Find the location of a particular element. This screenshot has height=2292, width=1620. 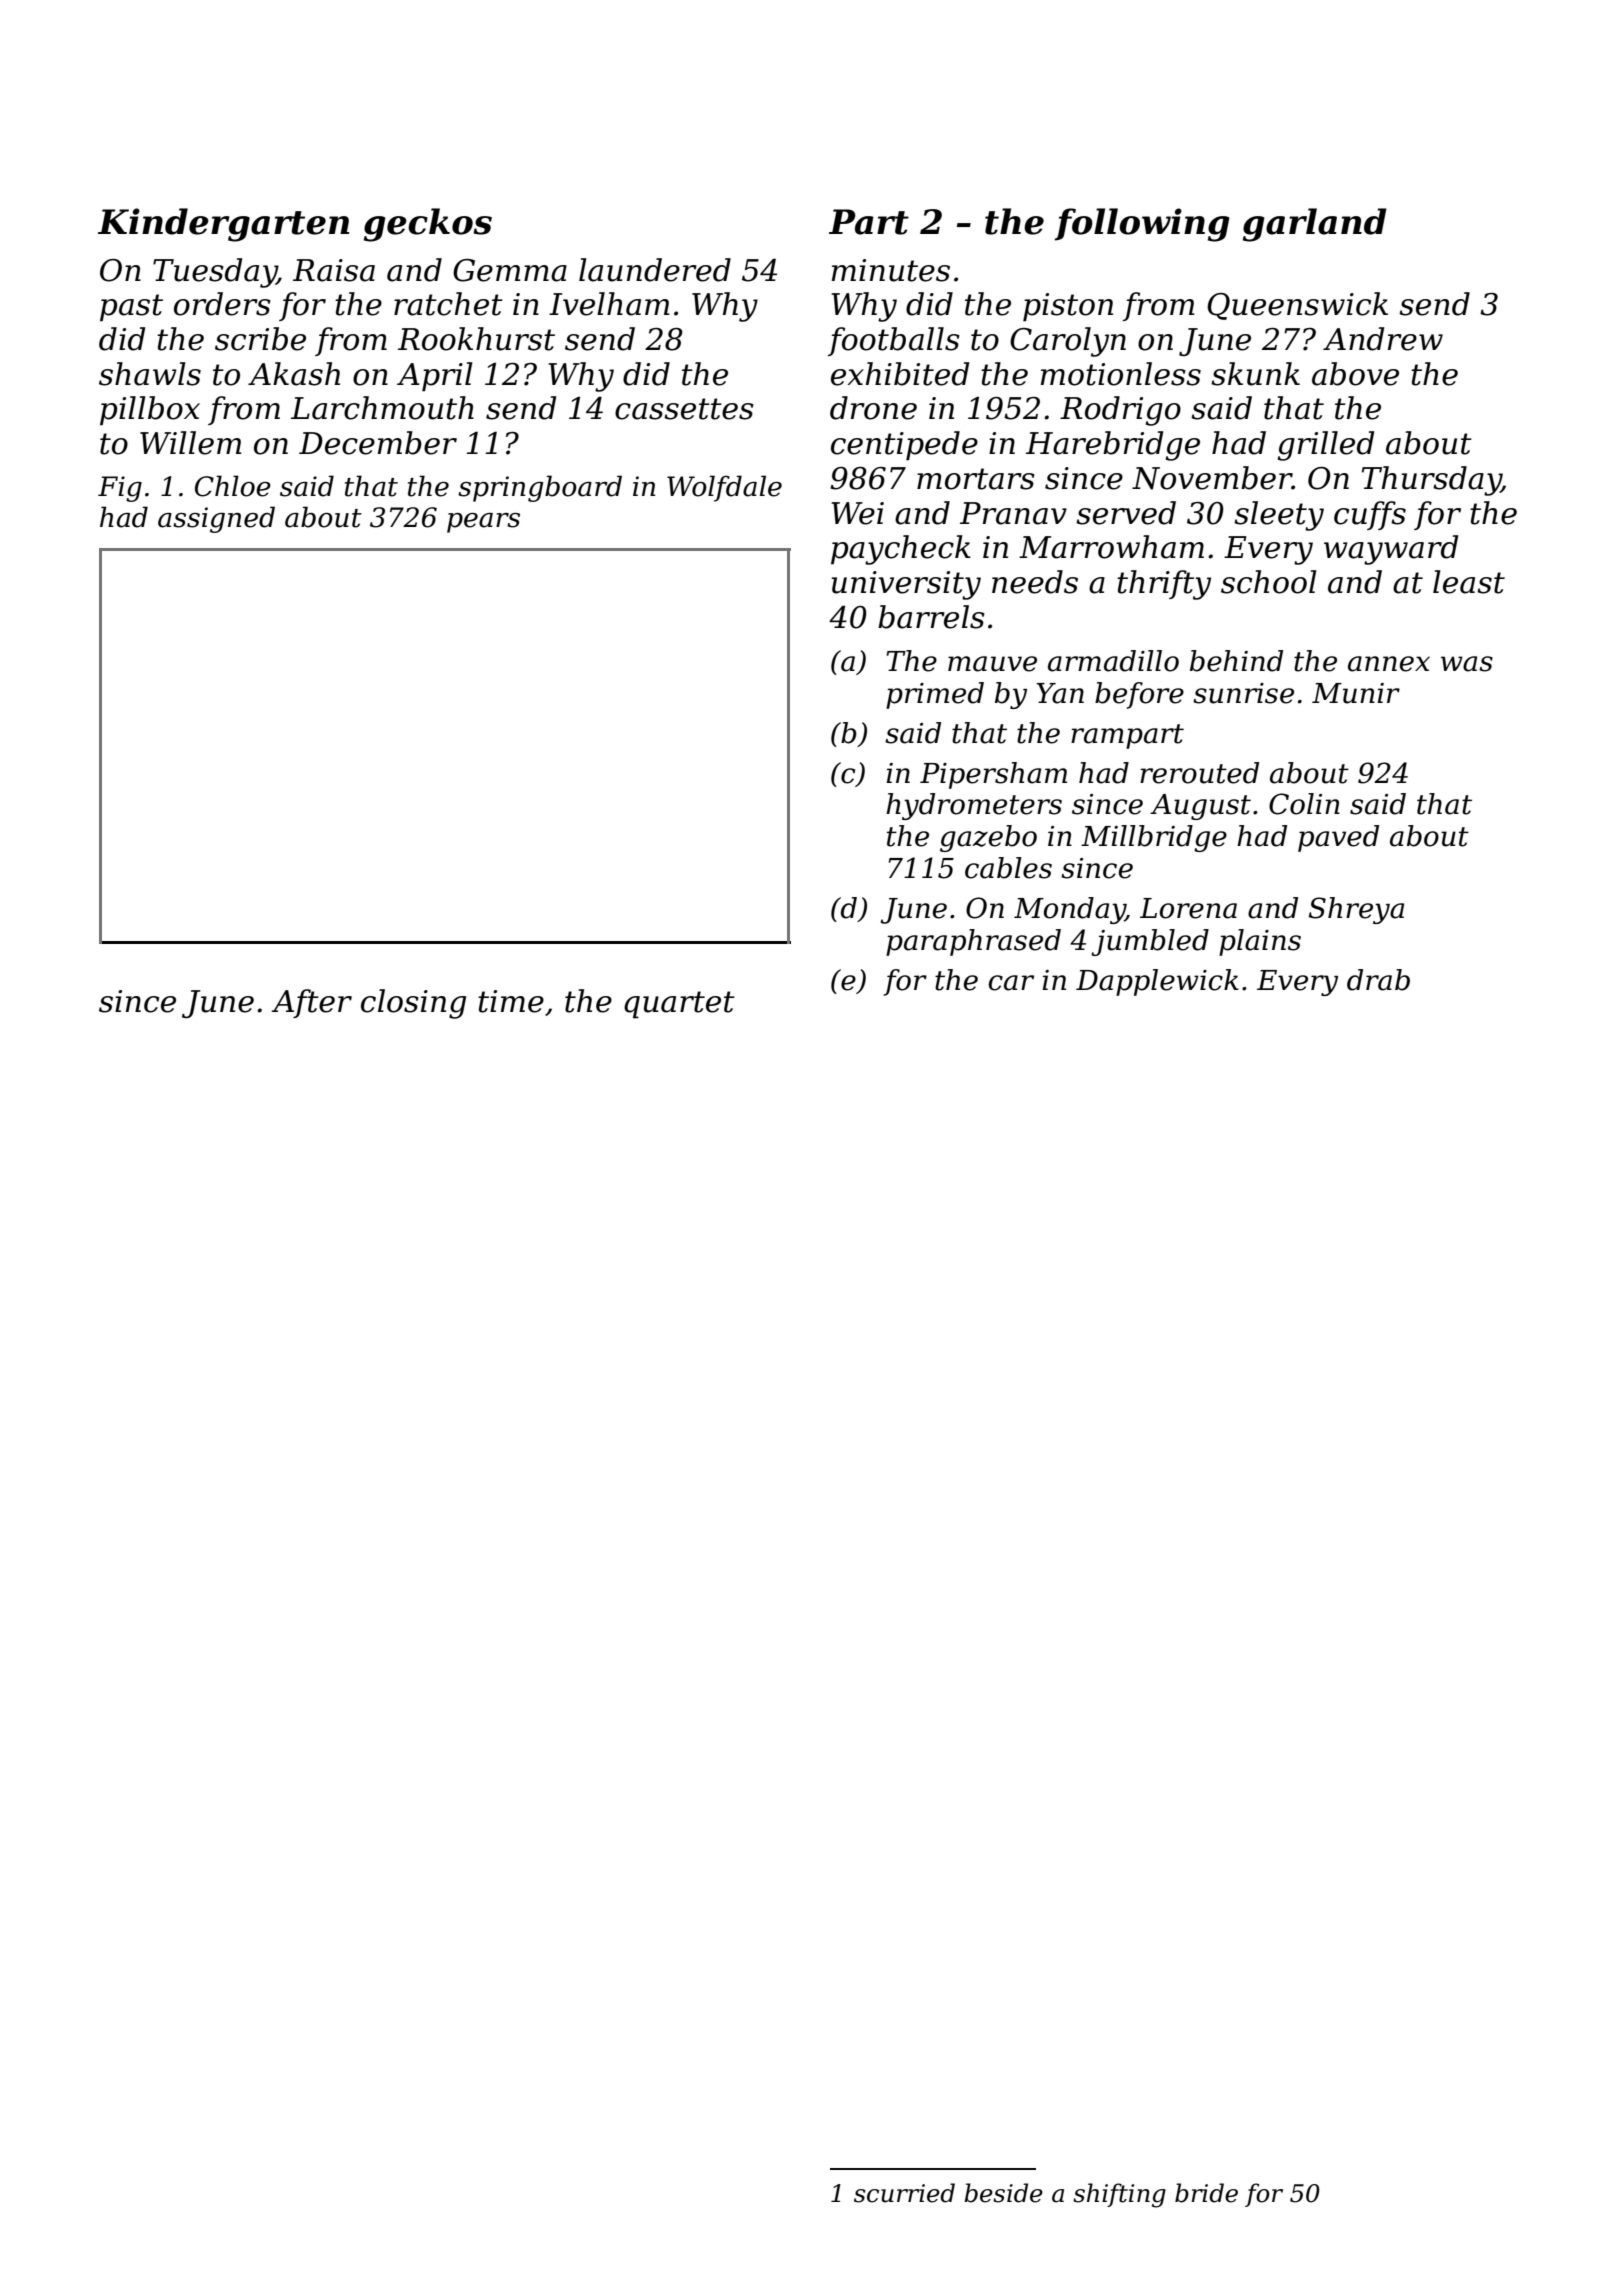

drab is located at coordinates (1378, 980).
